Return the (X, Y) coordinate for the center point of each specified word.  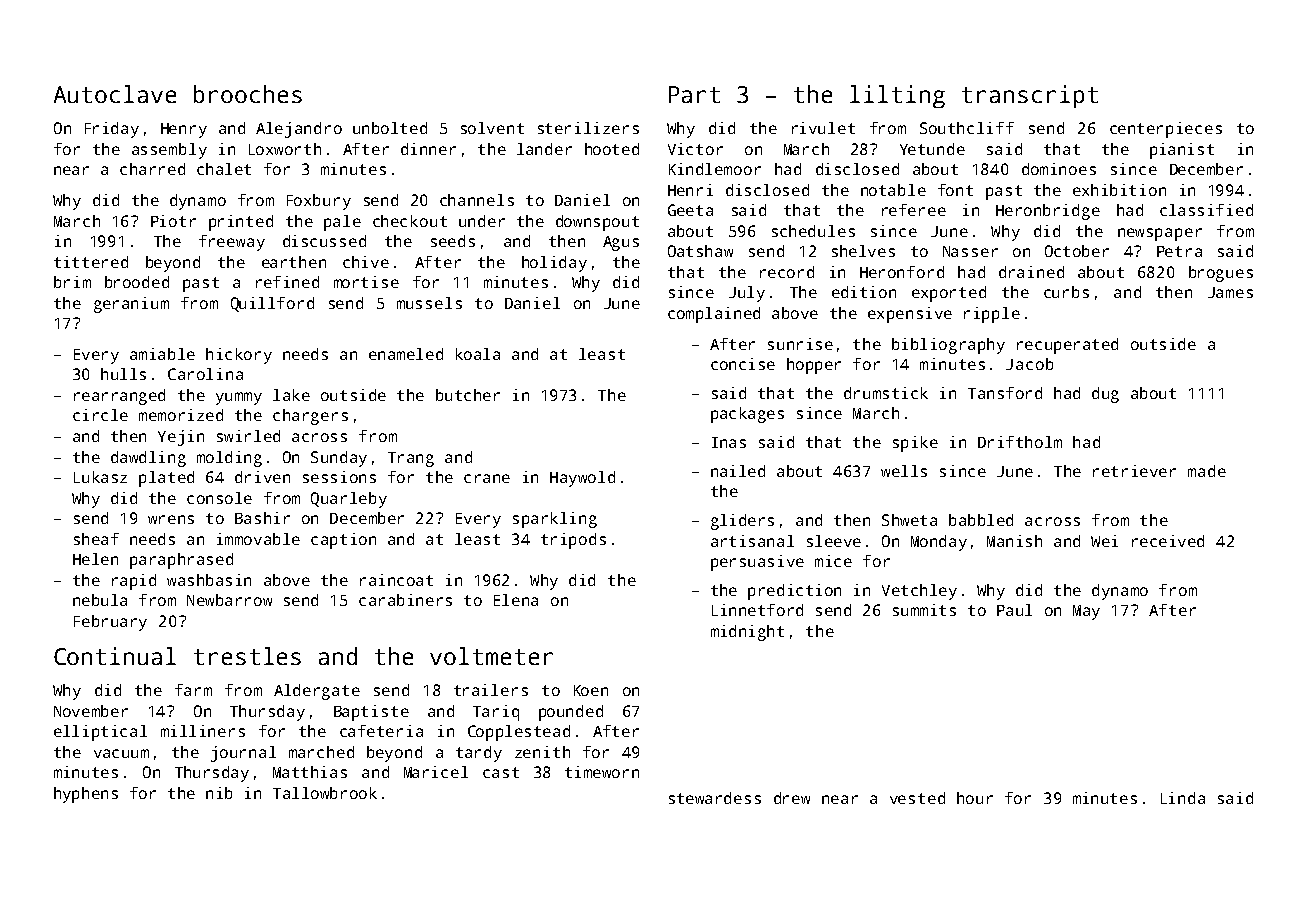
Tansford (1005, 393)
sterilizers (588, 128)
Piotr (173, 221)
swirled (248, 436)
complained (714, 315)
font (955, 190)
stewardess (715, 798)
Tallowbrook (325, 793)
